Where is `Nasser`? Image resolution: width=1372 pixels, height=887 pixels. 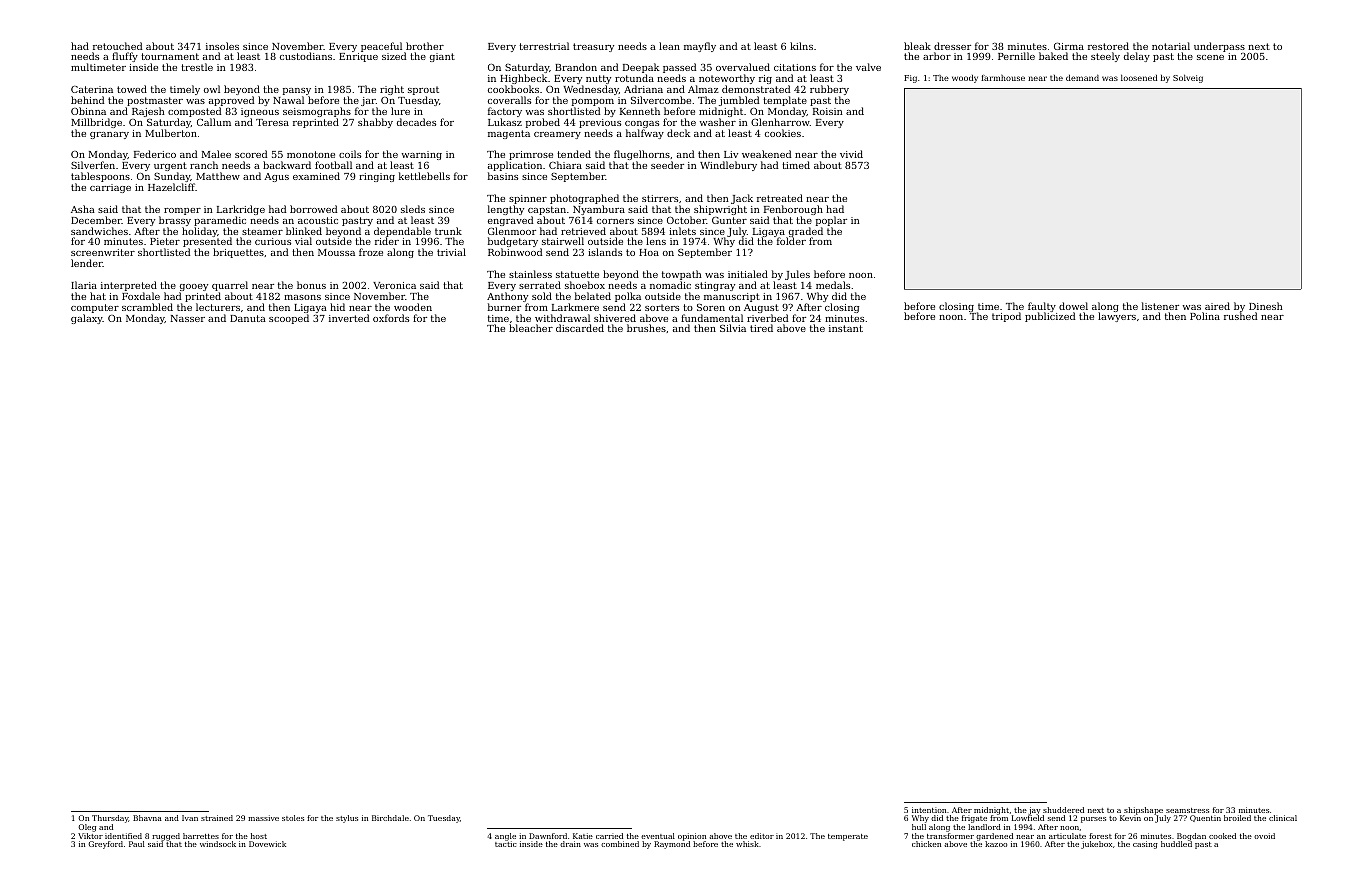 Nasser is located at coordinates (187, 318).
